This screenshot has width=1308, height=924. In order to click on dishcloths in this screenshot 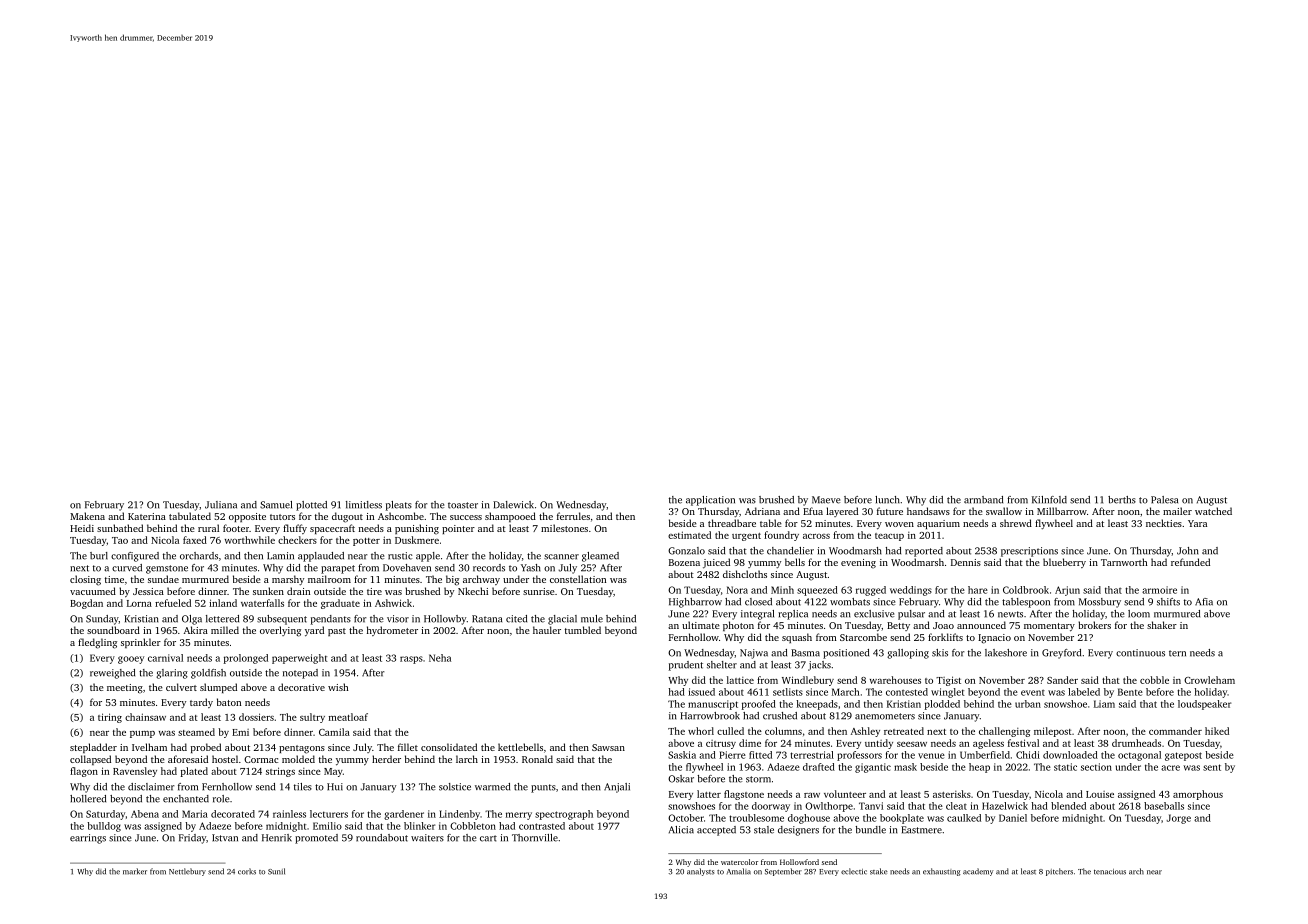, I will do `click(745, 574)`.
